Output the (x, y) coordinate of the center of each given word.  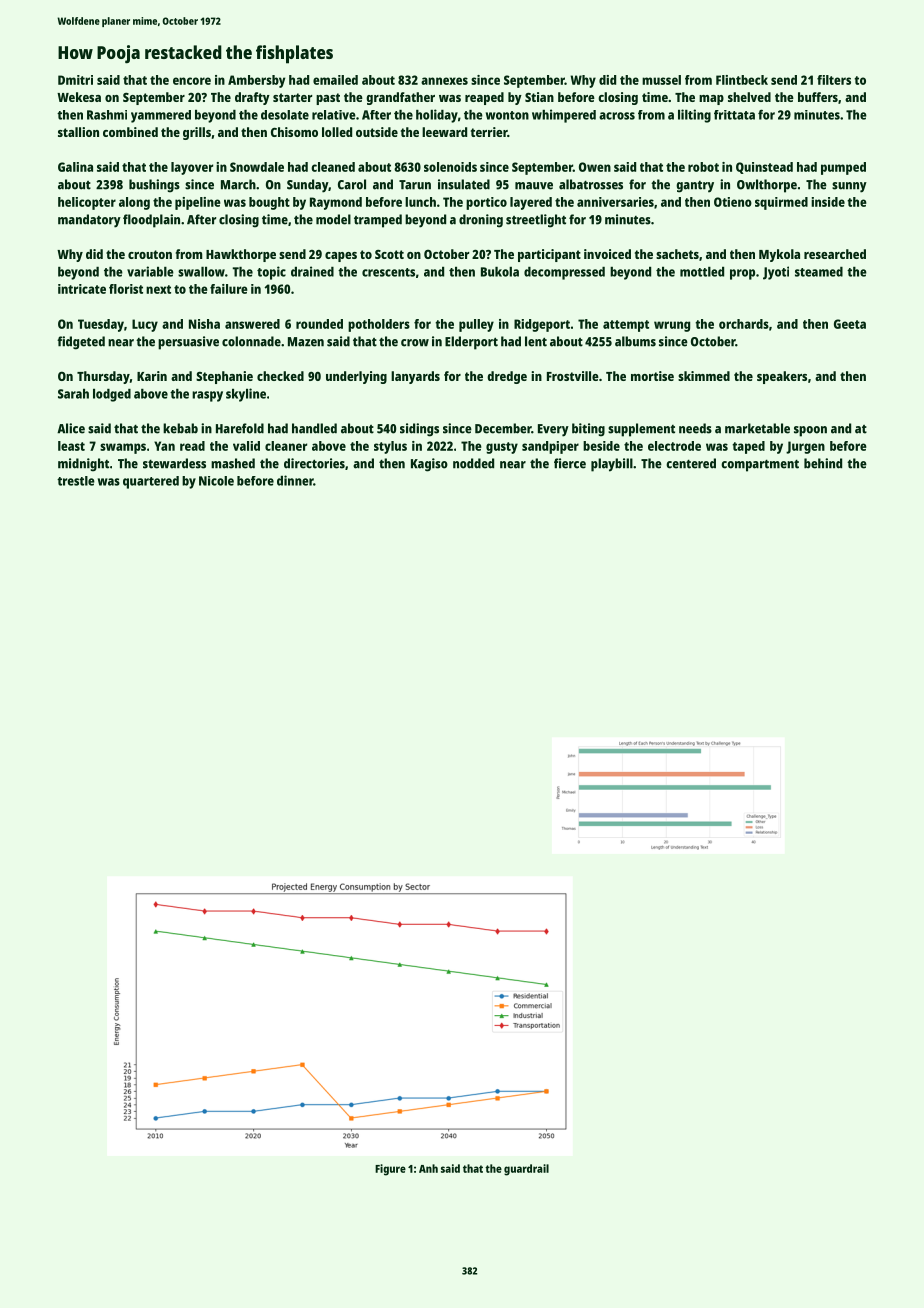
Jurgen (805, 447)
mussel (661, 80)
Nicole (216, 481)
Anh (428, 1168)
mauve (534, 186)
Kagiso (429, 465)
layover (192, 168)
